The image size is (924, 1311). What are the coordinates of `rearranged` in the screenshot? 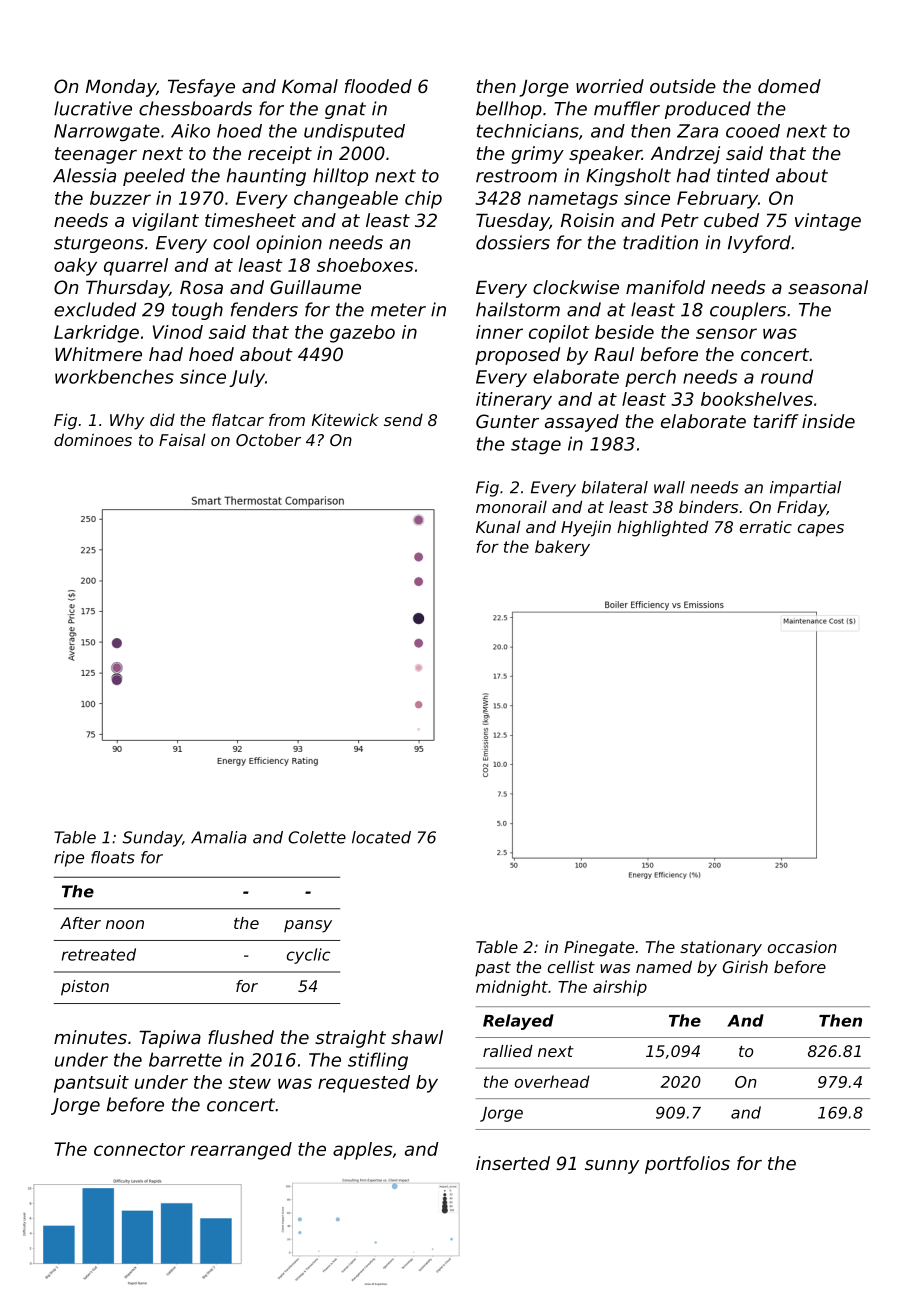 It's located at (241, 1151).
